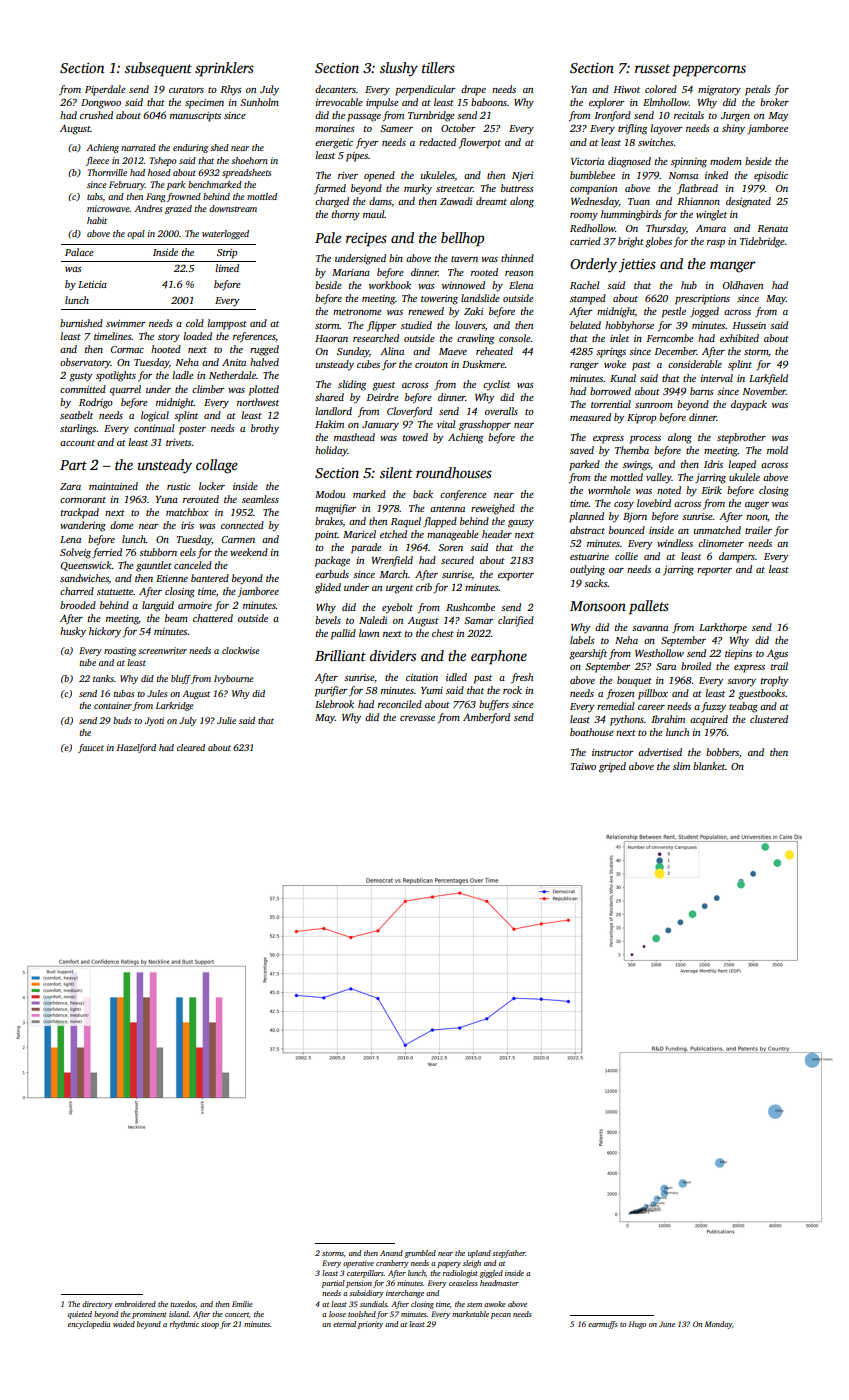  Describe the element at coordinates (721, 543) in the page. I see `clinometer` at that location.
